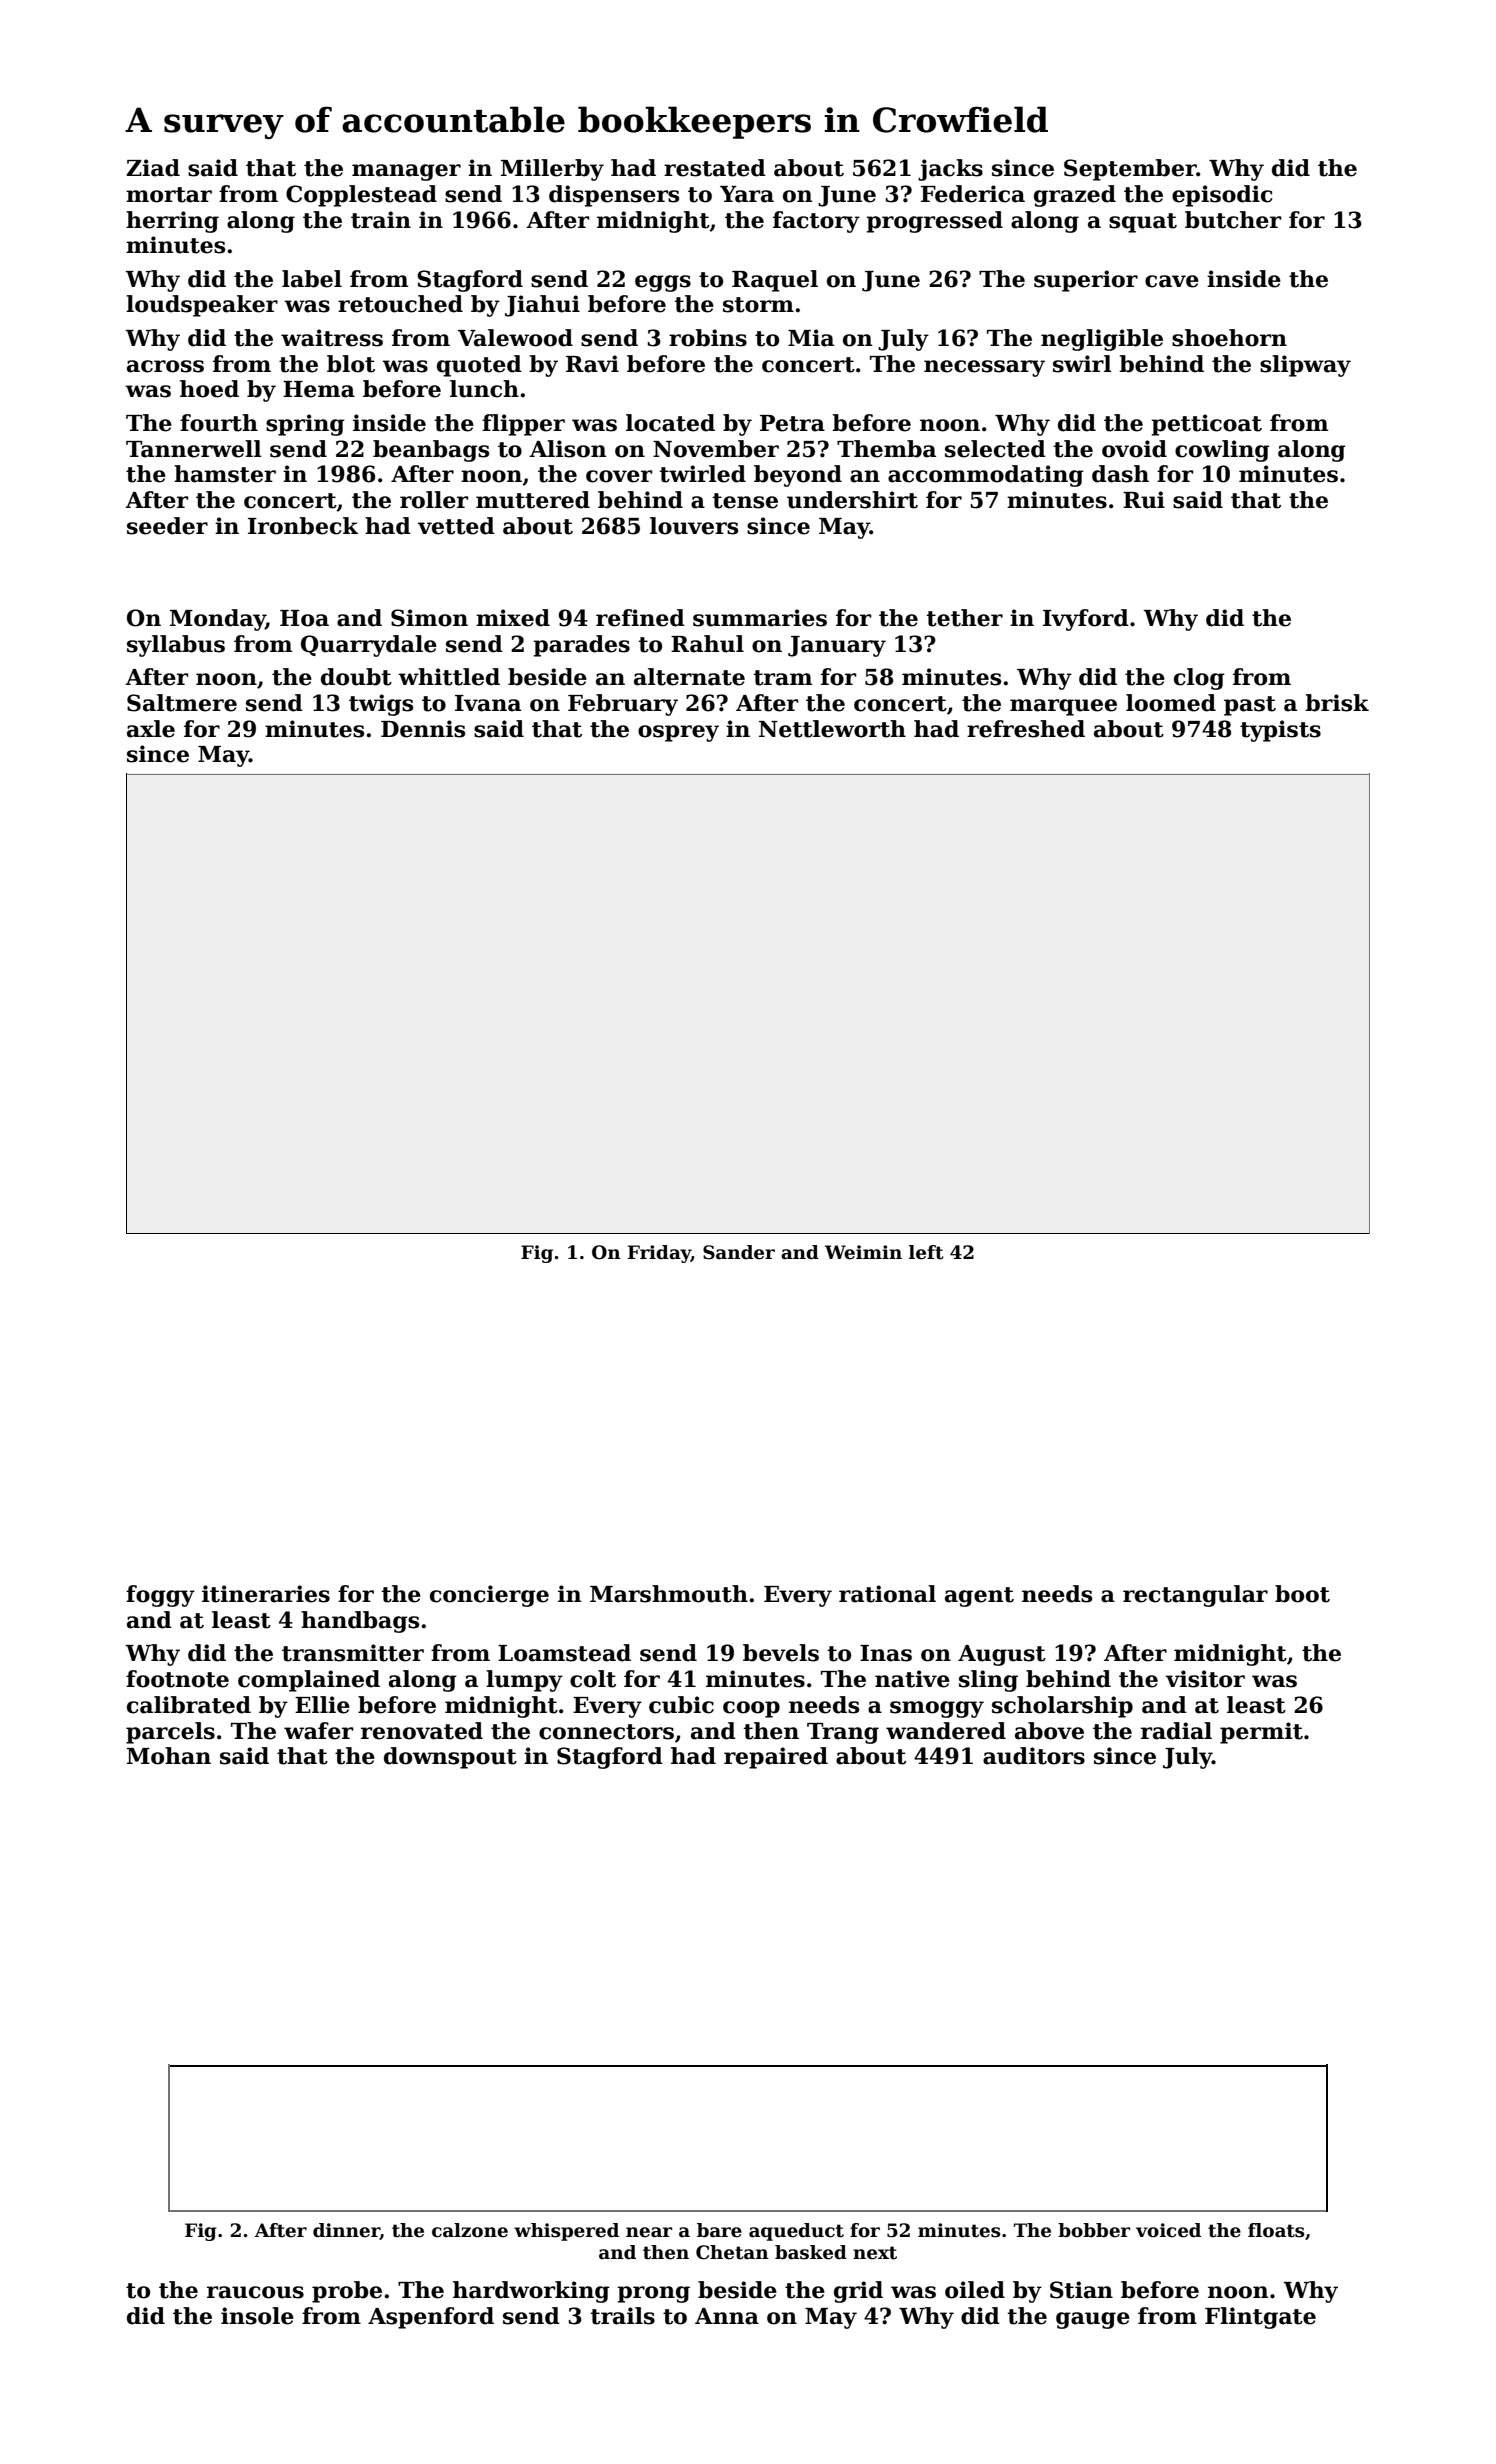 This screenshot has height=2464, width=1496. What do you see at coordinates (1260, 2318) in the screenshot?
I see `Flintgate` at bounding box center [1260, 2318].
